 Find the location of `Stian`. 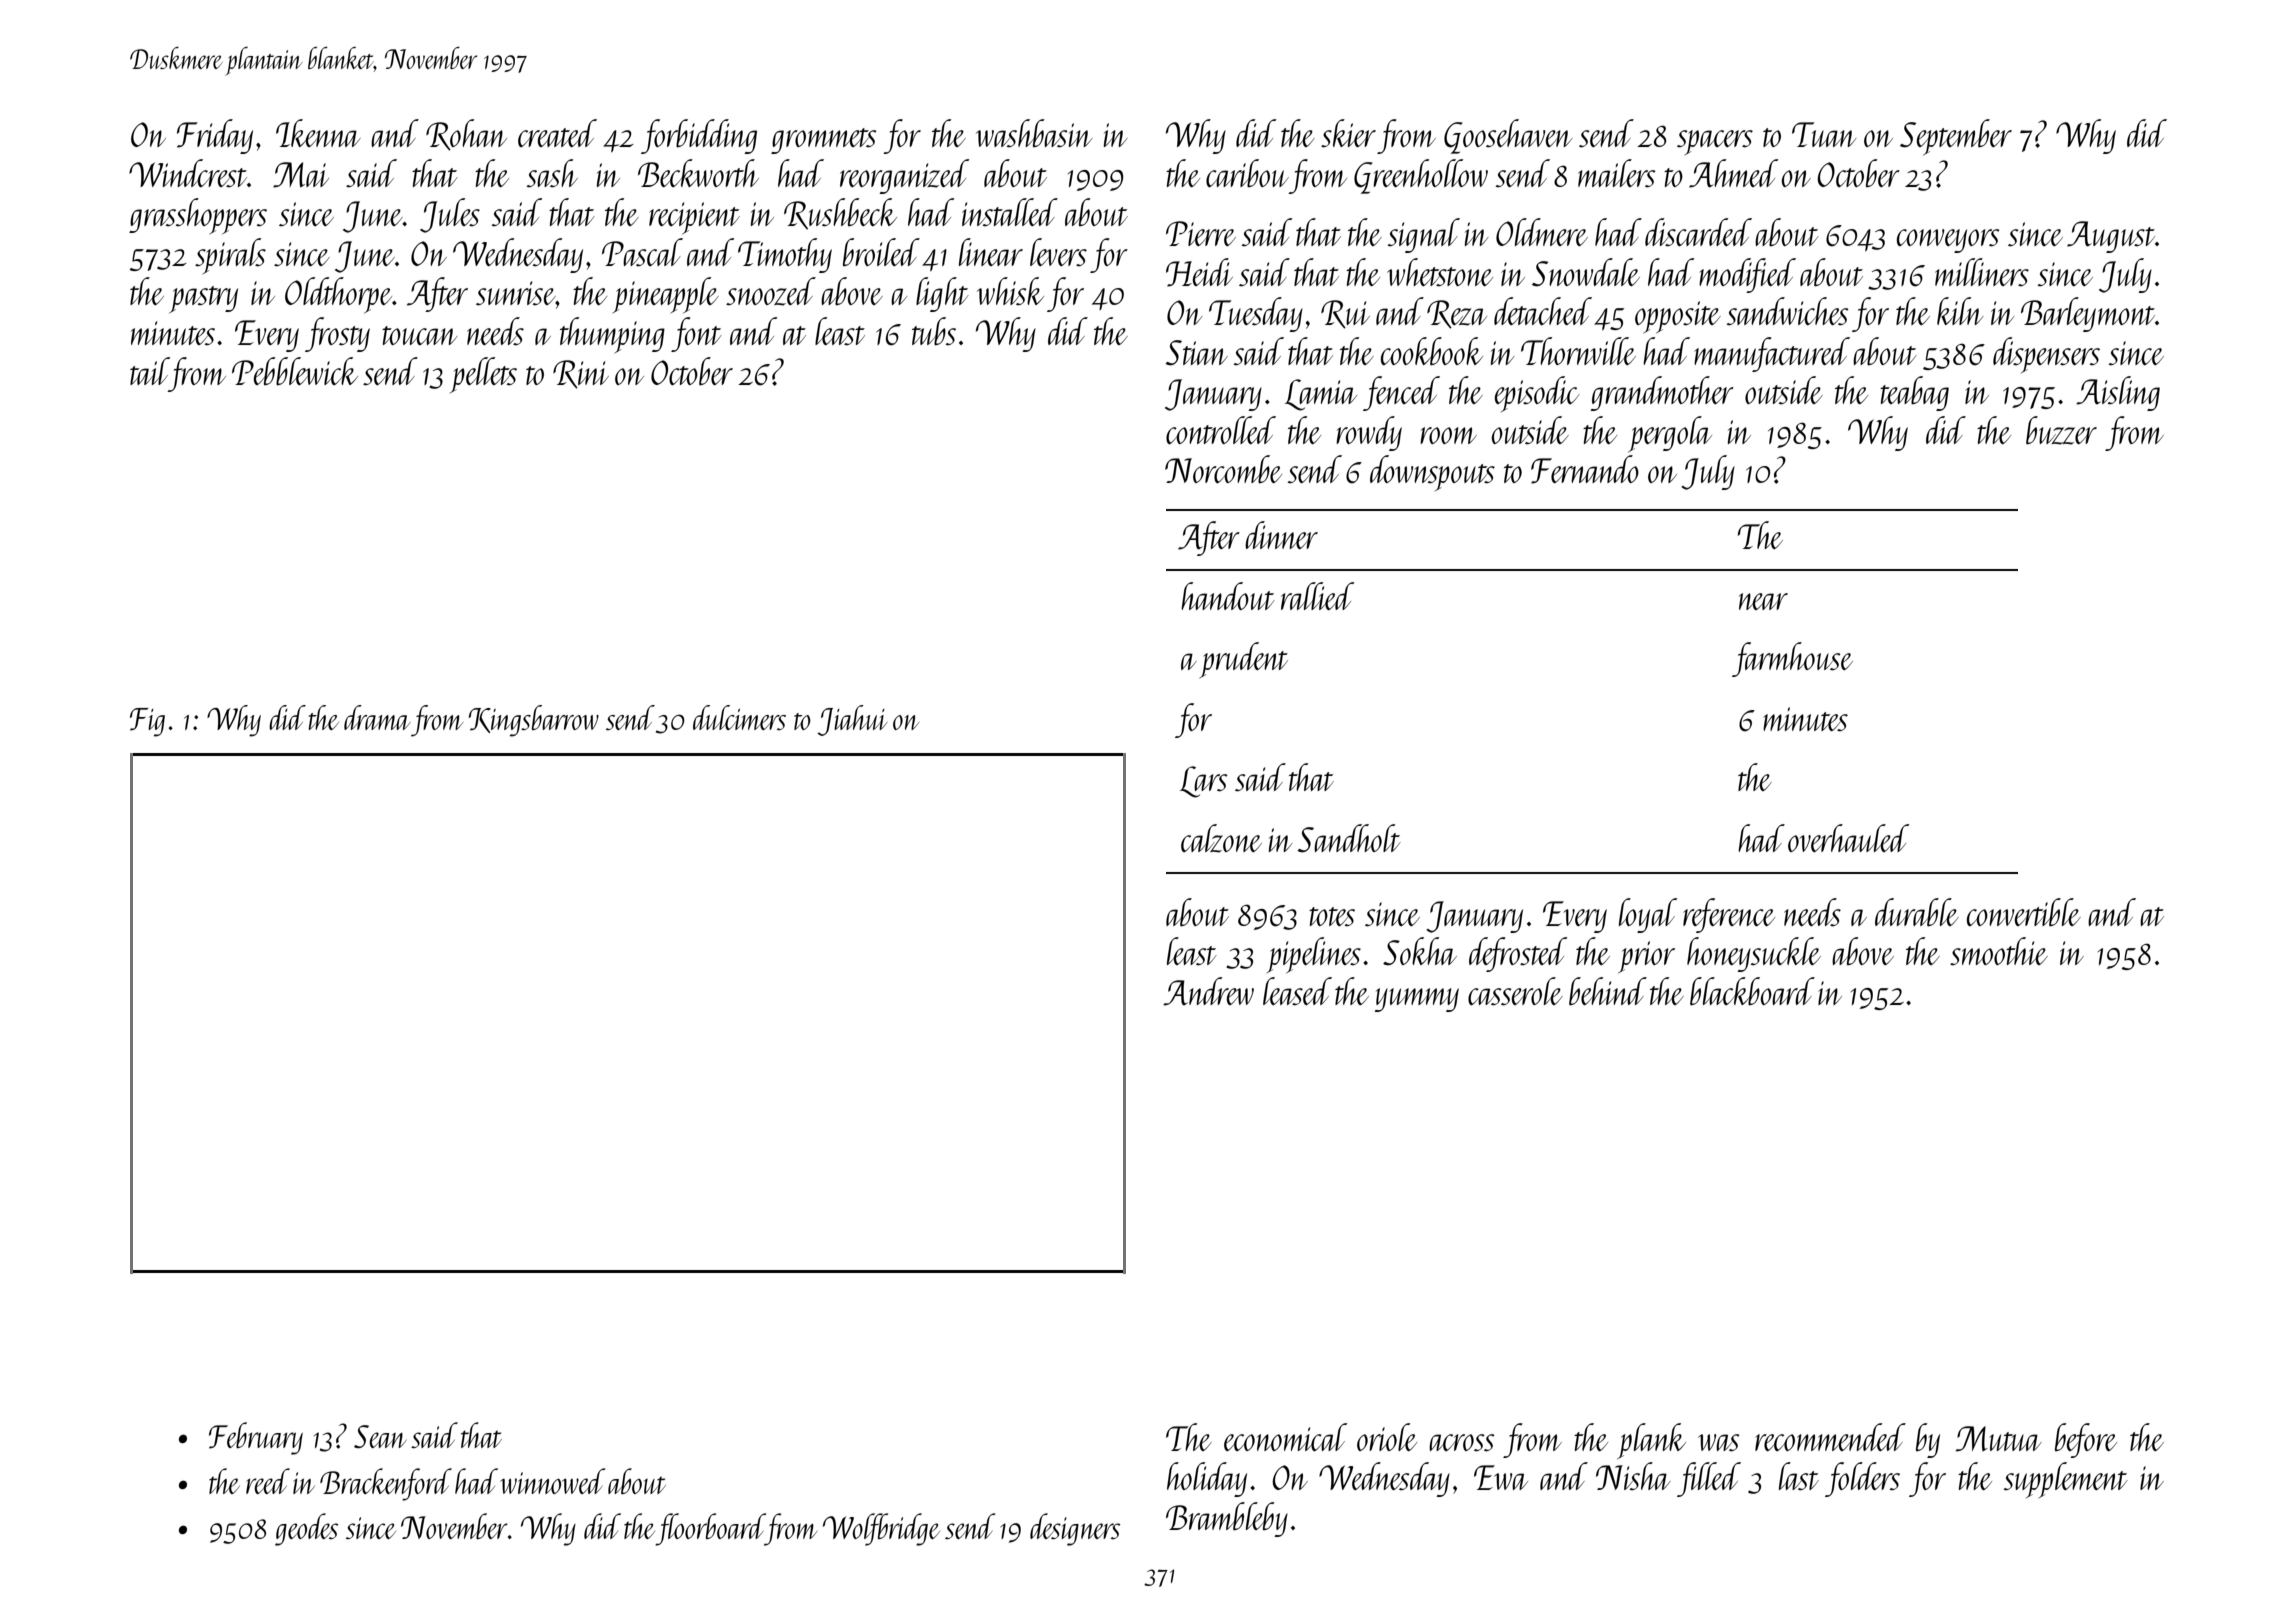

Stian is located at coordinates (1196, 353).
